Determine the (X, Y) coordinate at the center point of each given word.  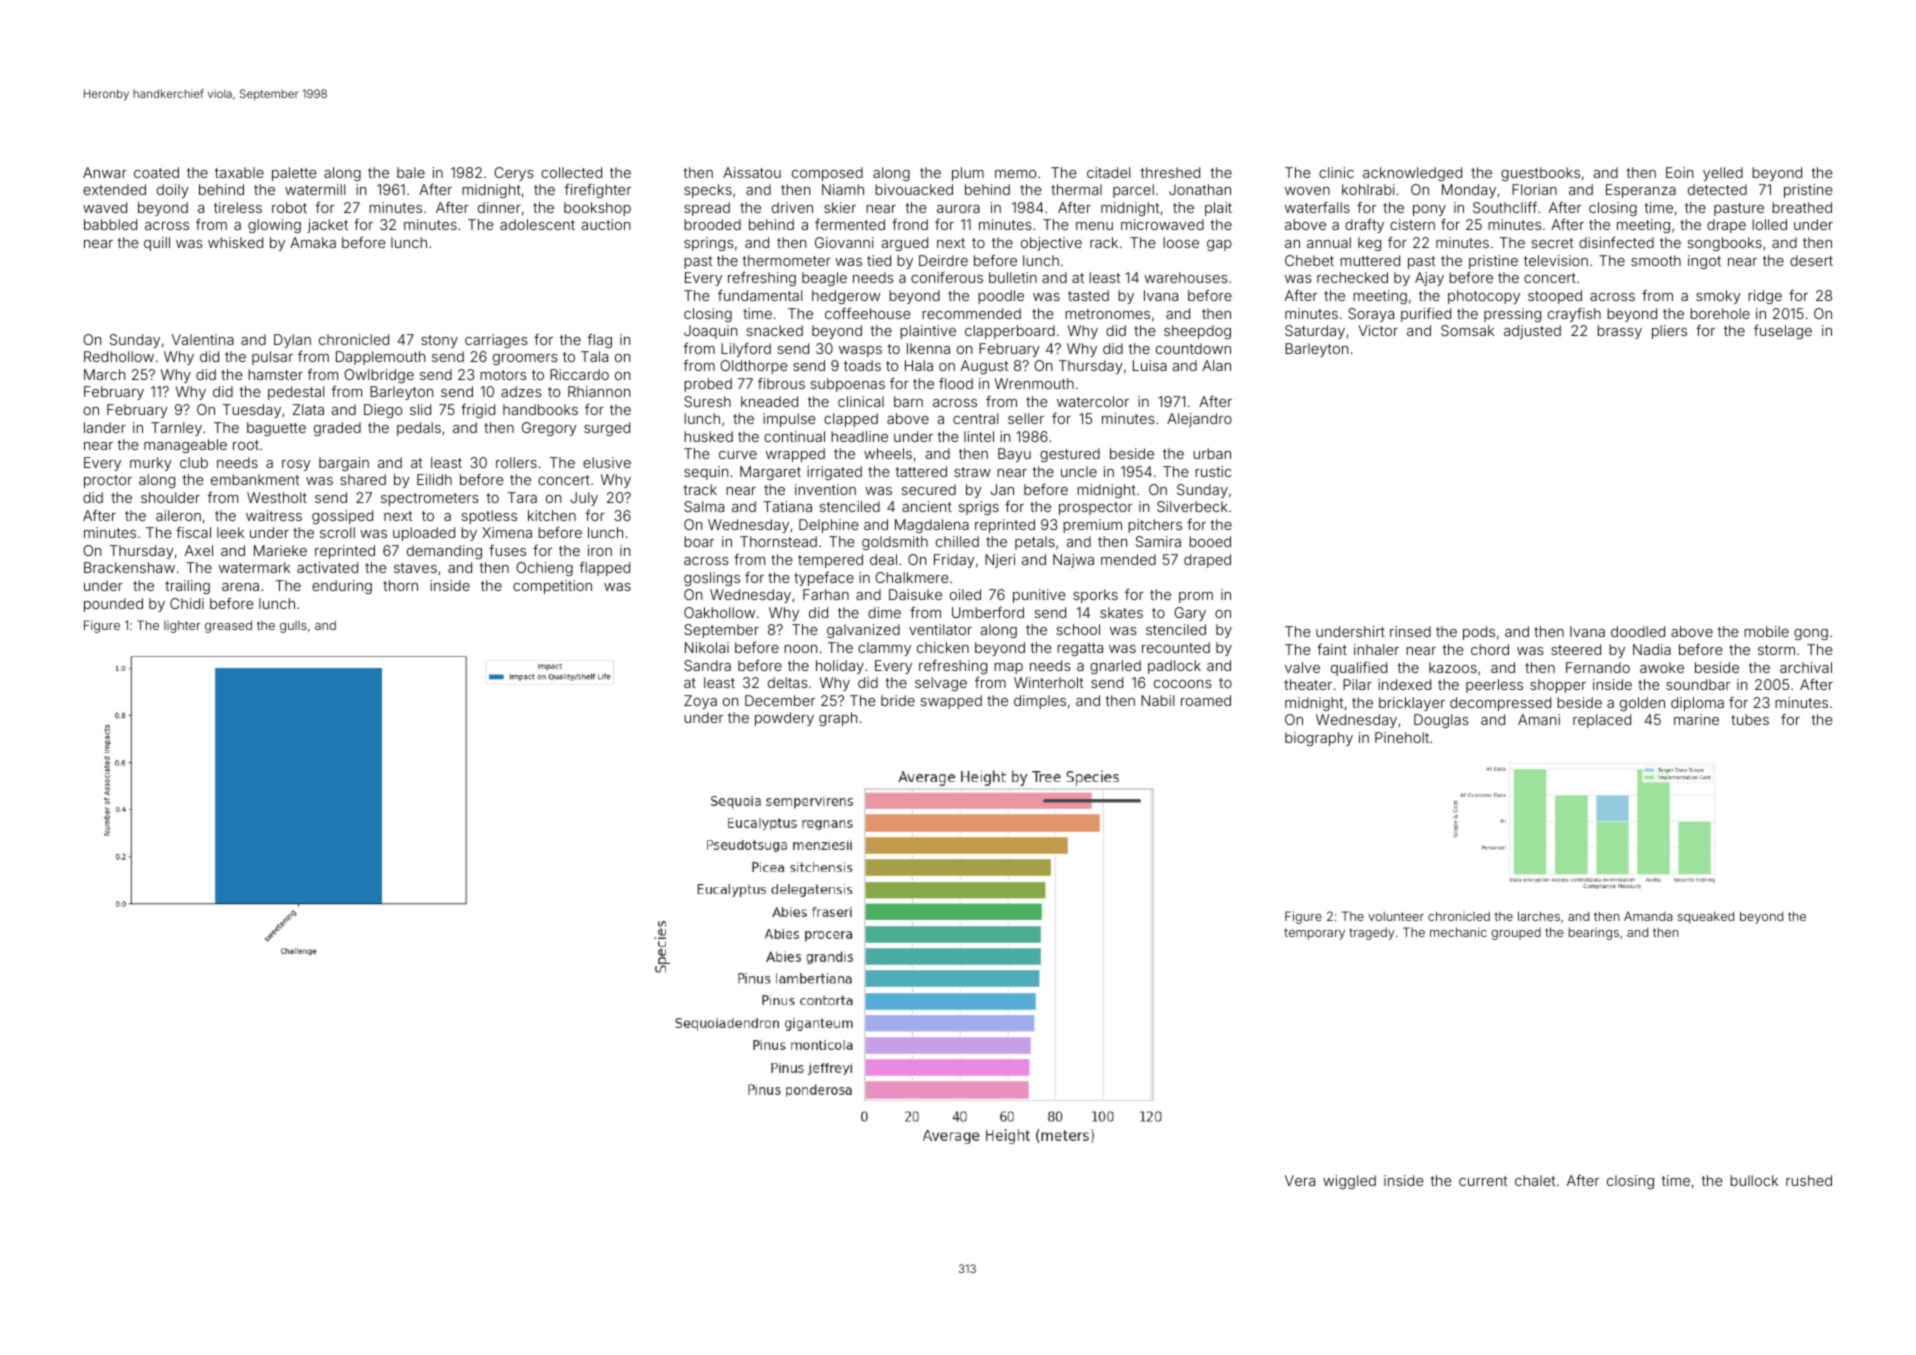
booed (1210, 541)
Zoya (700, 702)
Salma (704, 506)
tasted (1088, 295)
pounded (113, 605)
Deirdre (943, 260)
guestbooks (1540, 174)
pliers (1669, 332)
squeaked (1705, 917)
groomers (525, 359)
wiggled (1349, 1182)
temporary (1314, 934)
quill (157, 244)
